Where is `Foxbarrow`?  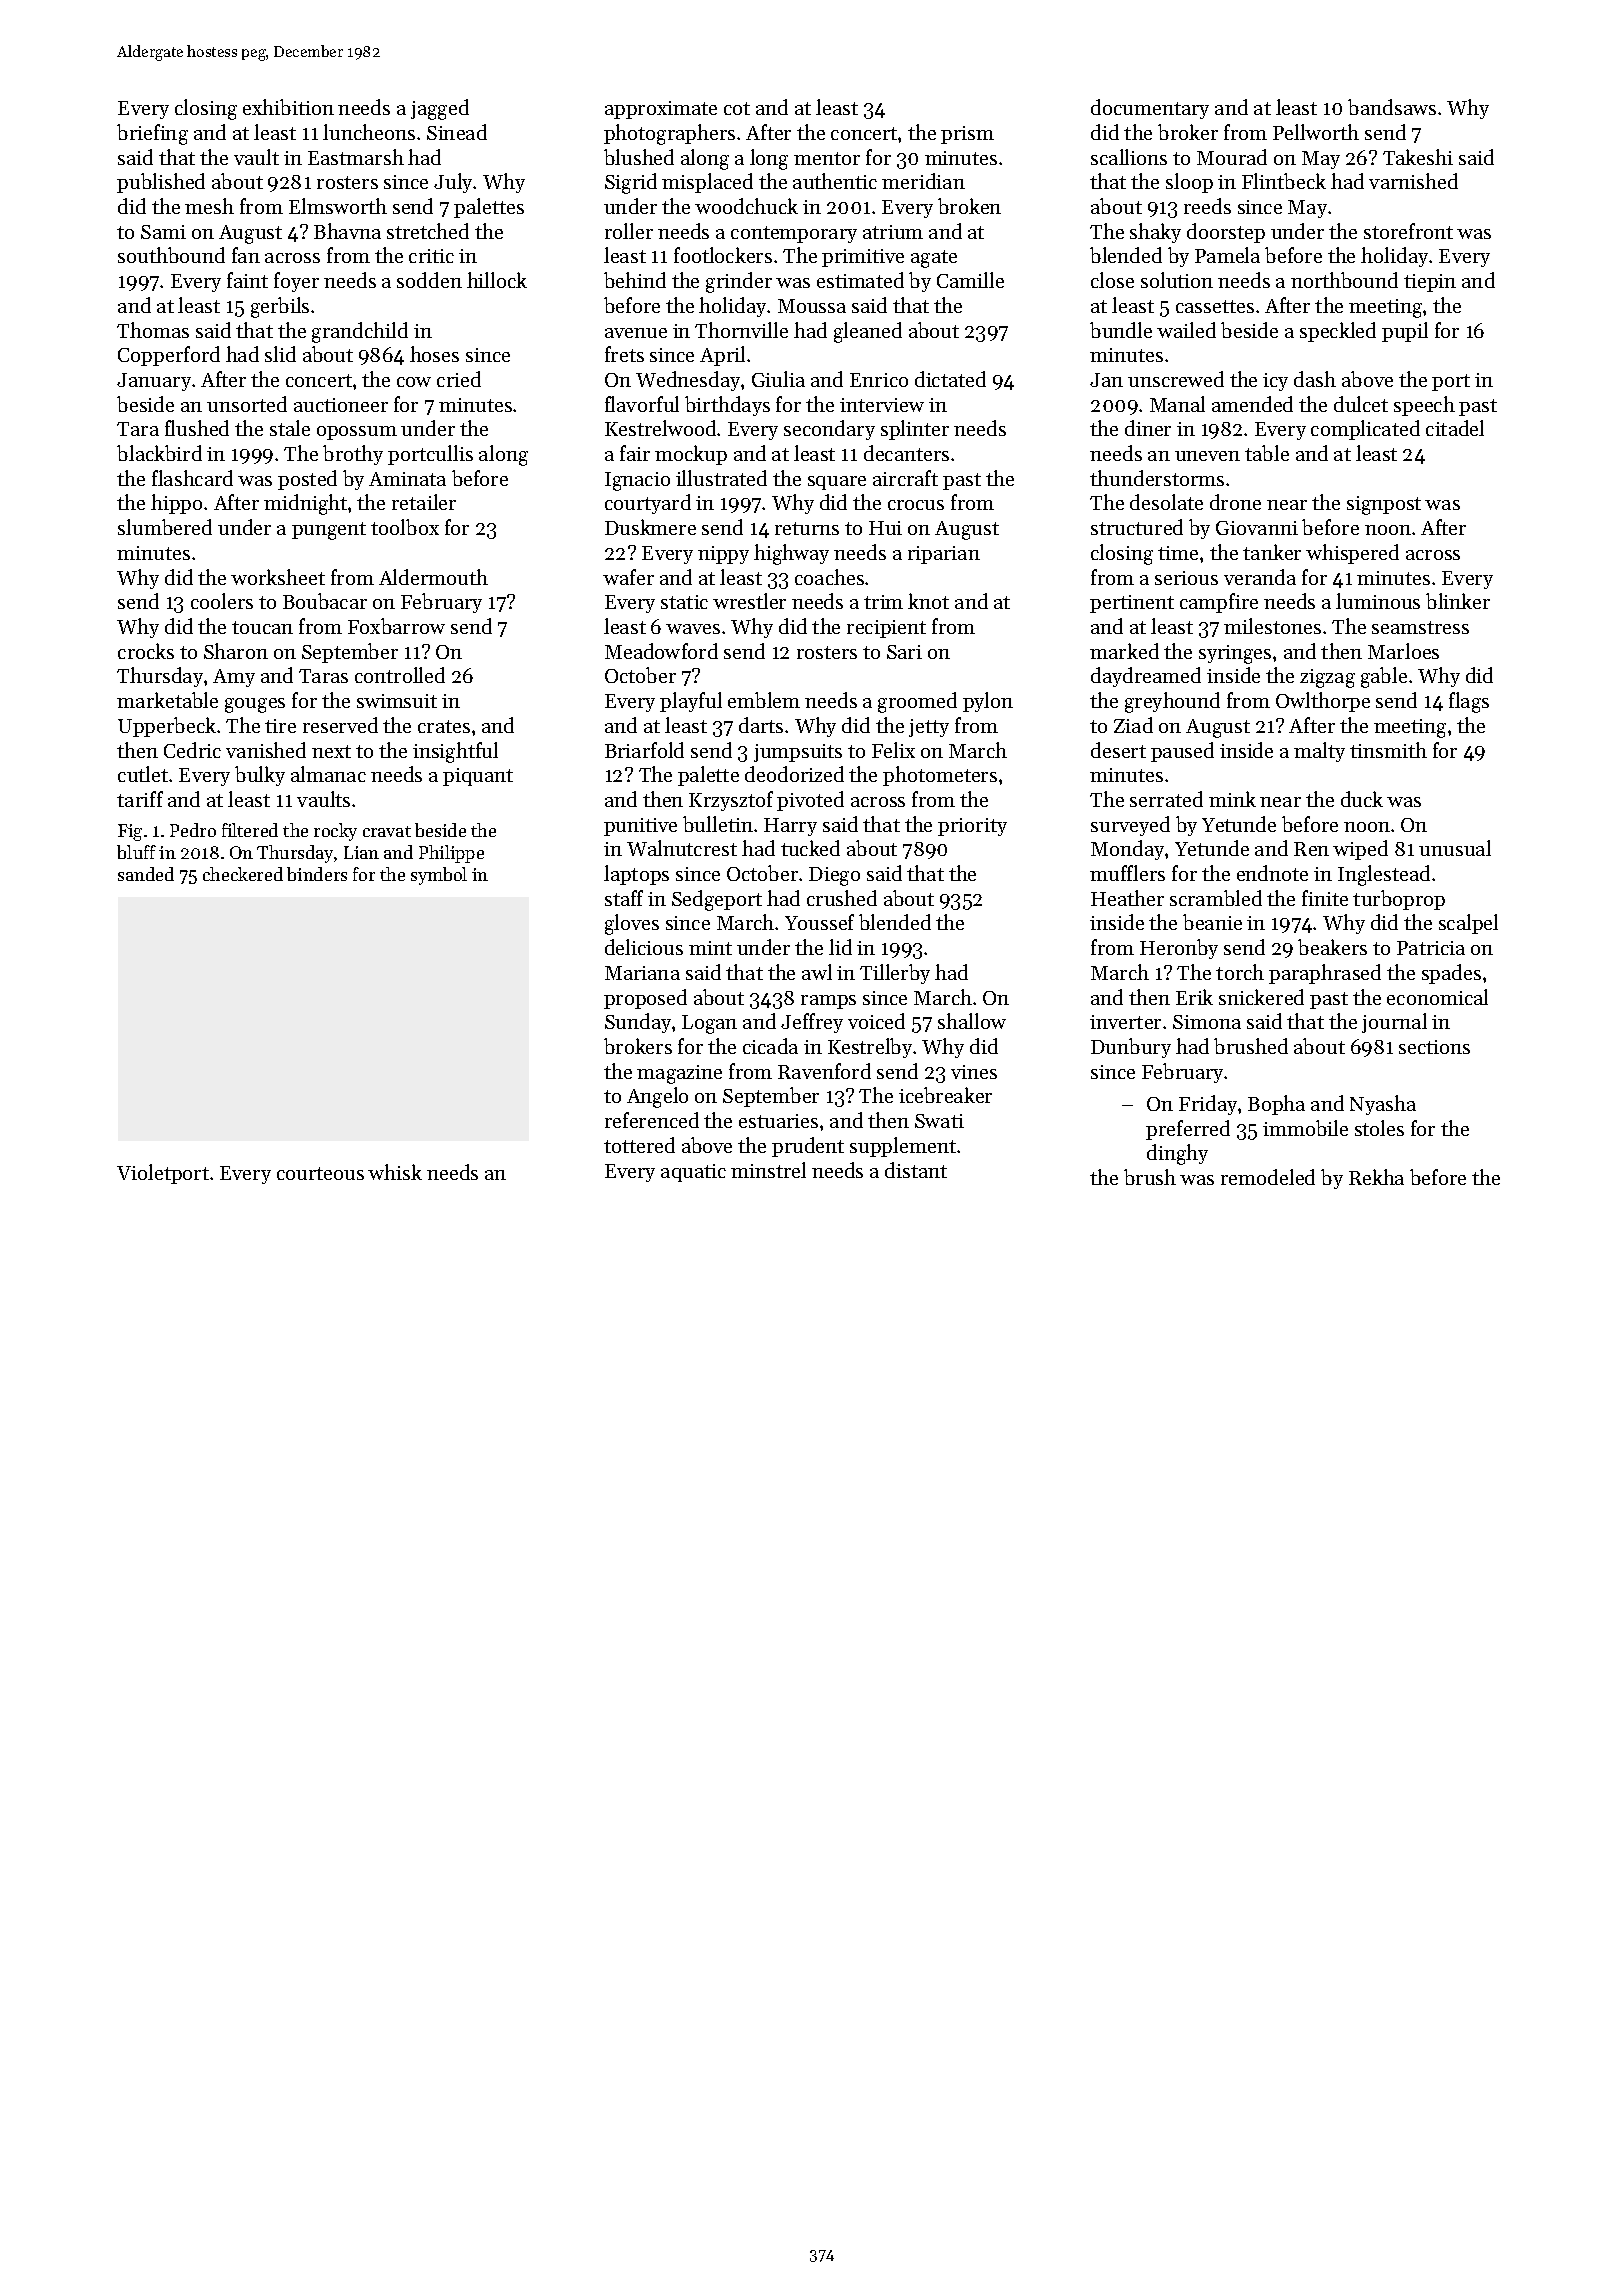 Foxbarrow is located at coordinates (396, 626).
